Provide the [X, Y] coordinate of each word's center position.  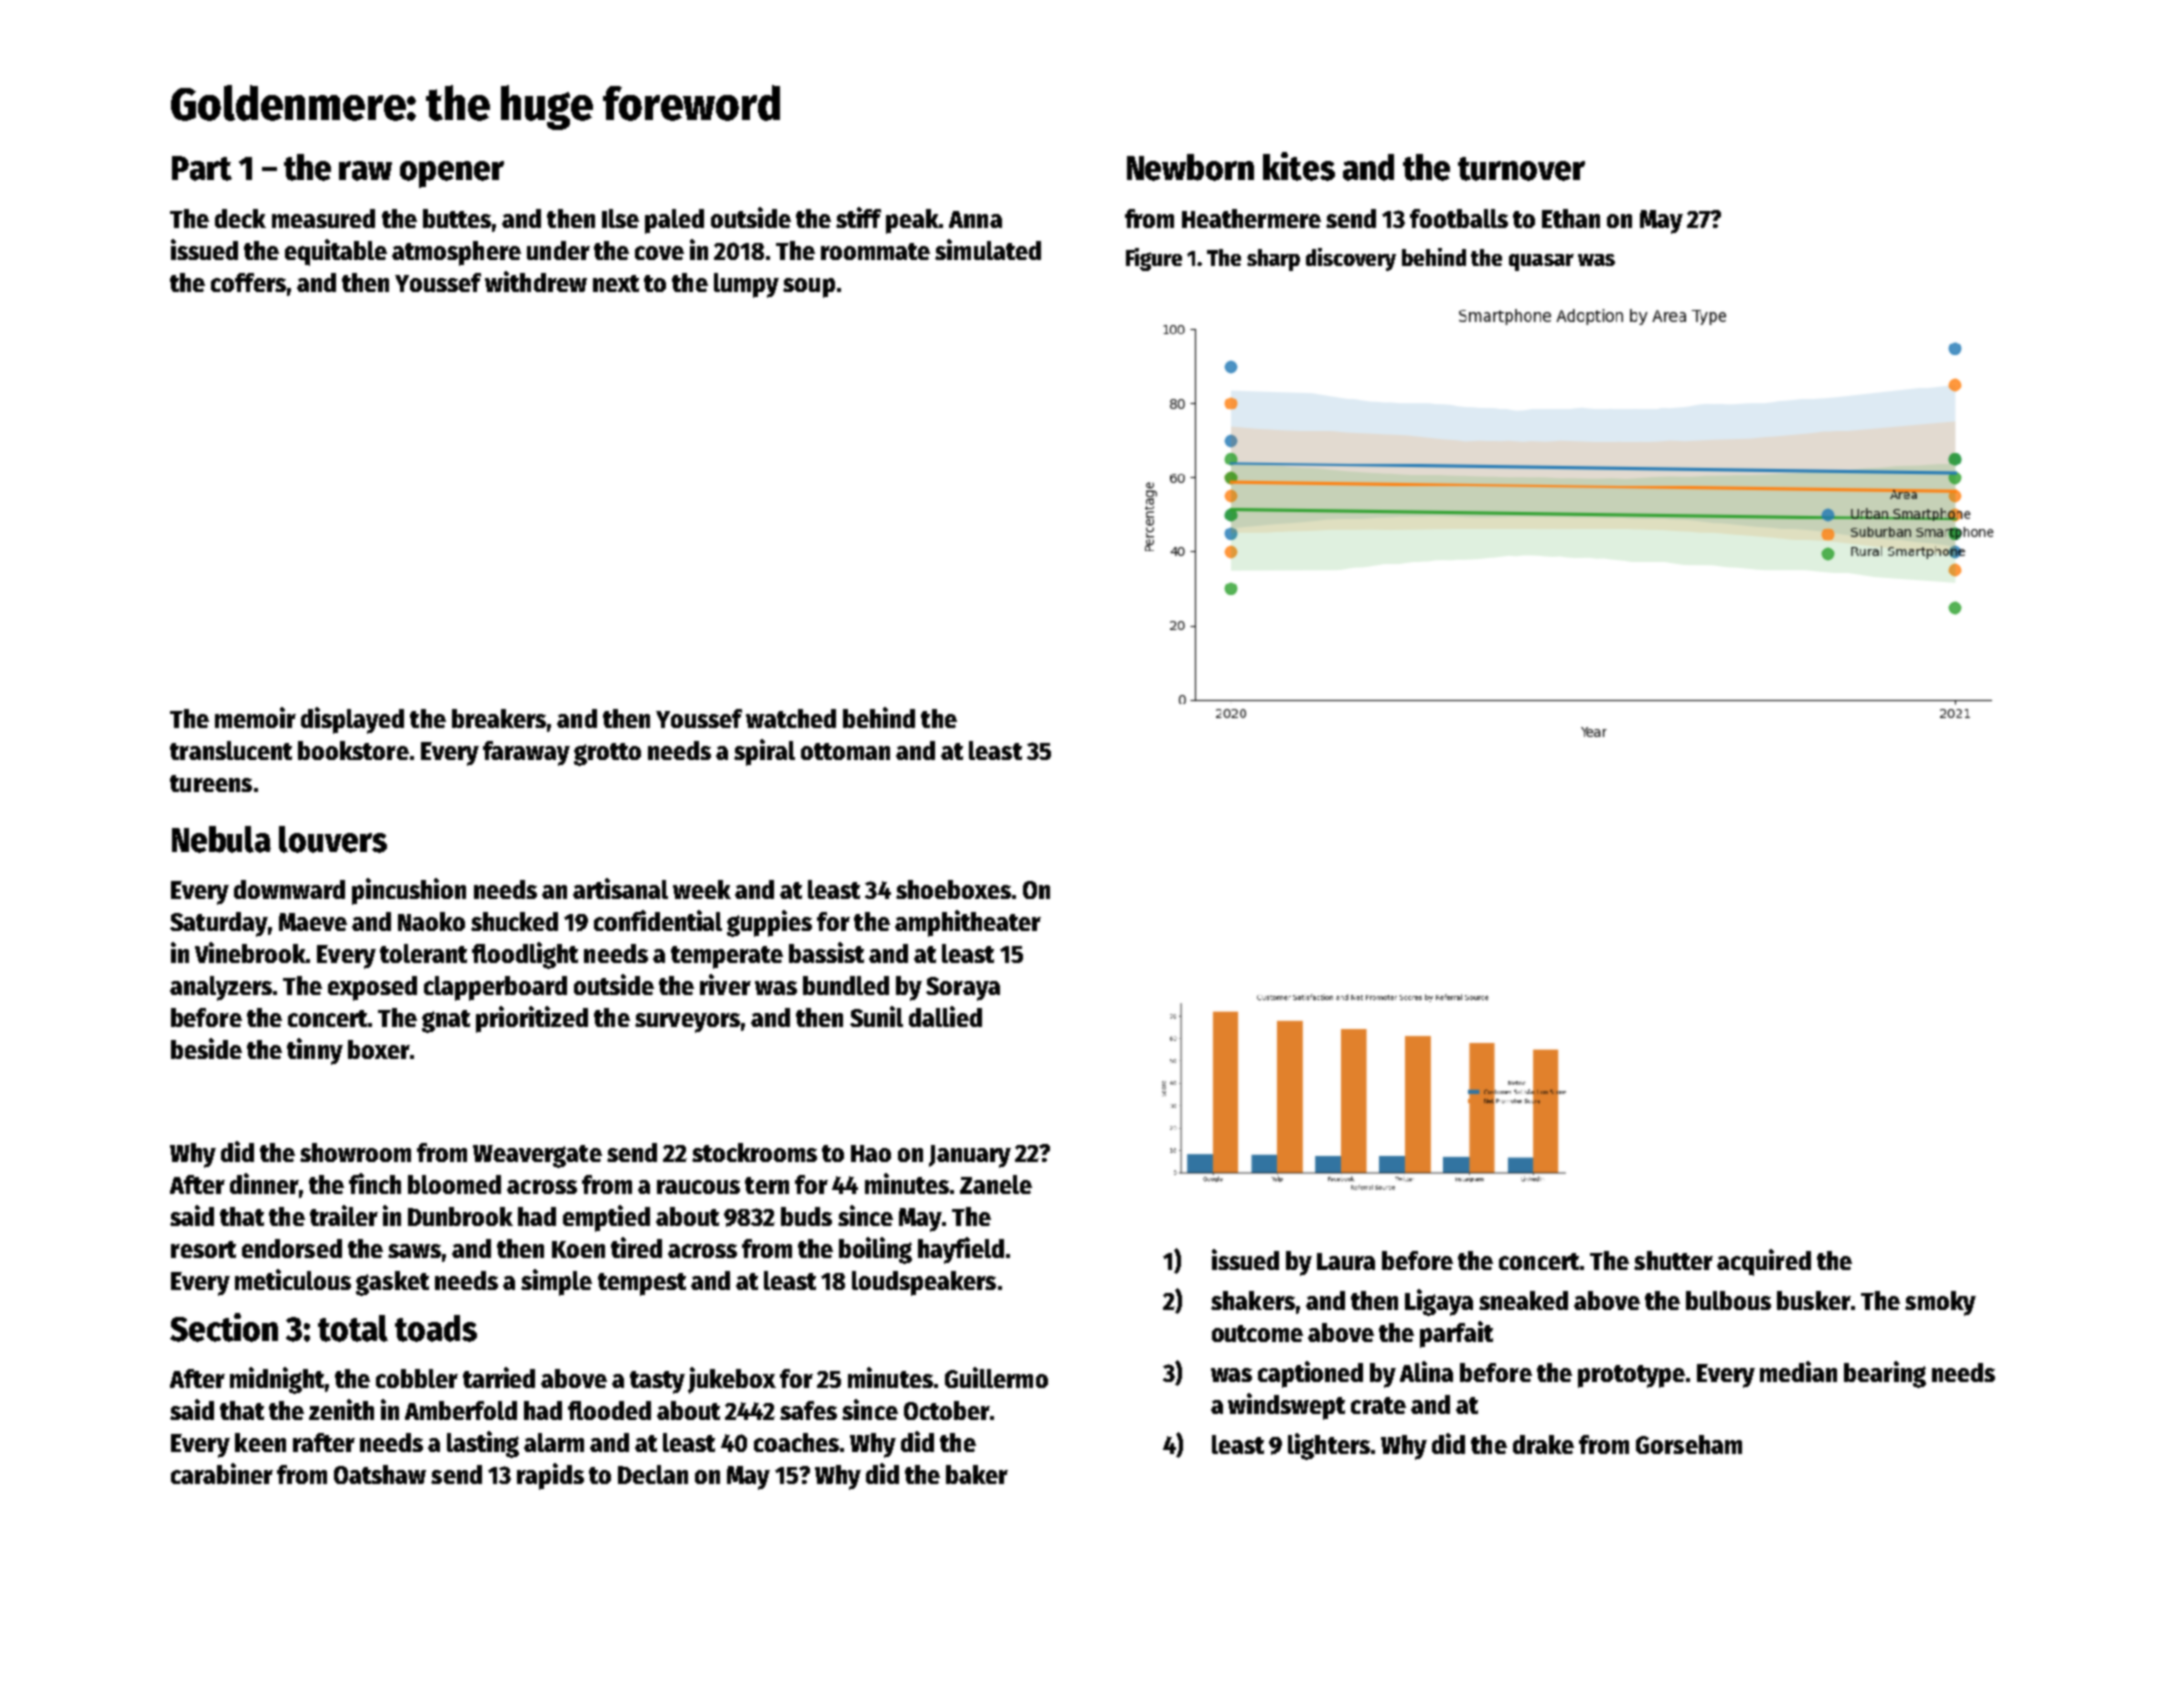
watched [791, 718]
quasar [1541, 262]
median [1798, 1371]
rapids [550, 1476]
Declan [653, 1474]
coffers [248, 282]
